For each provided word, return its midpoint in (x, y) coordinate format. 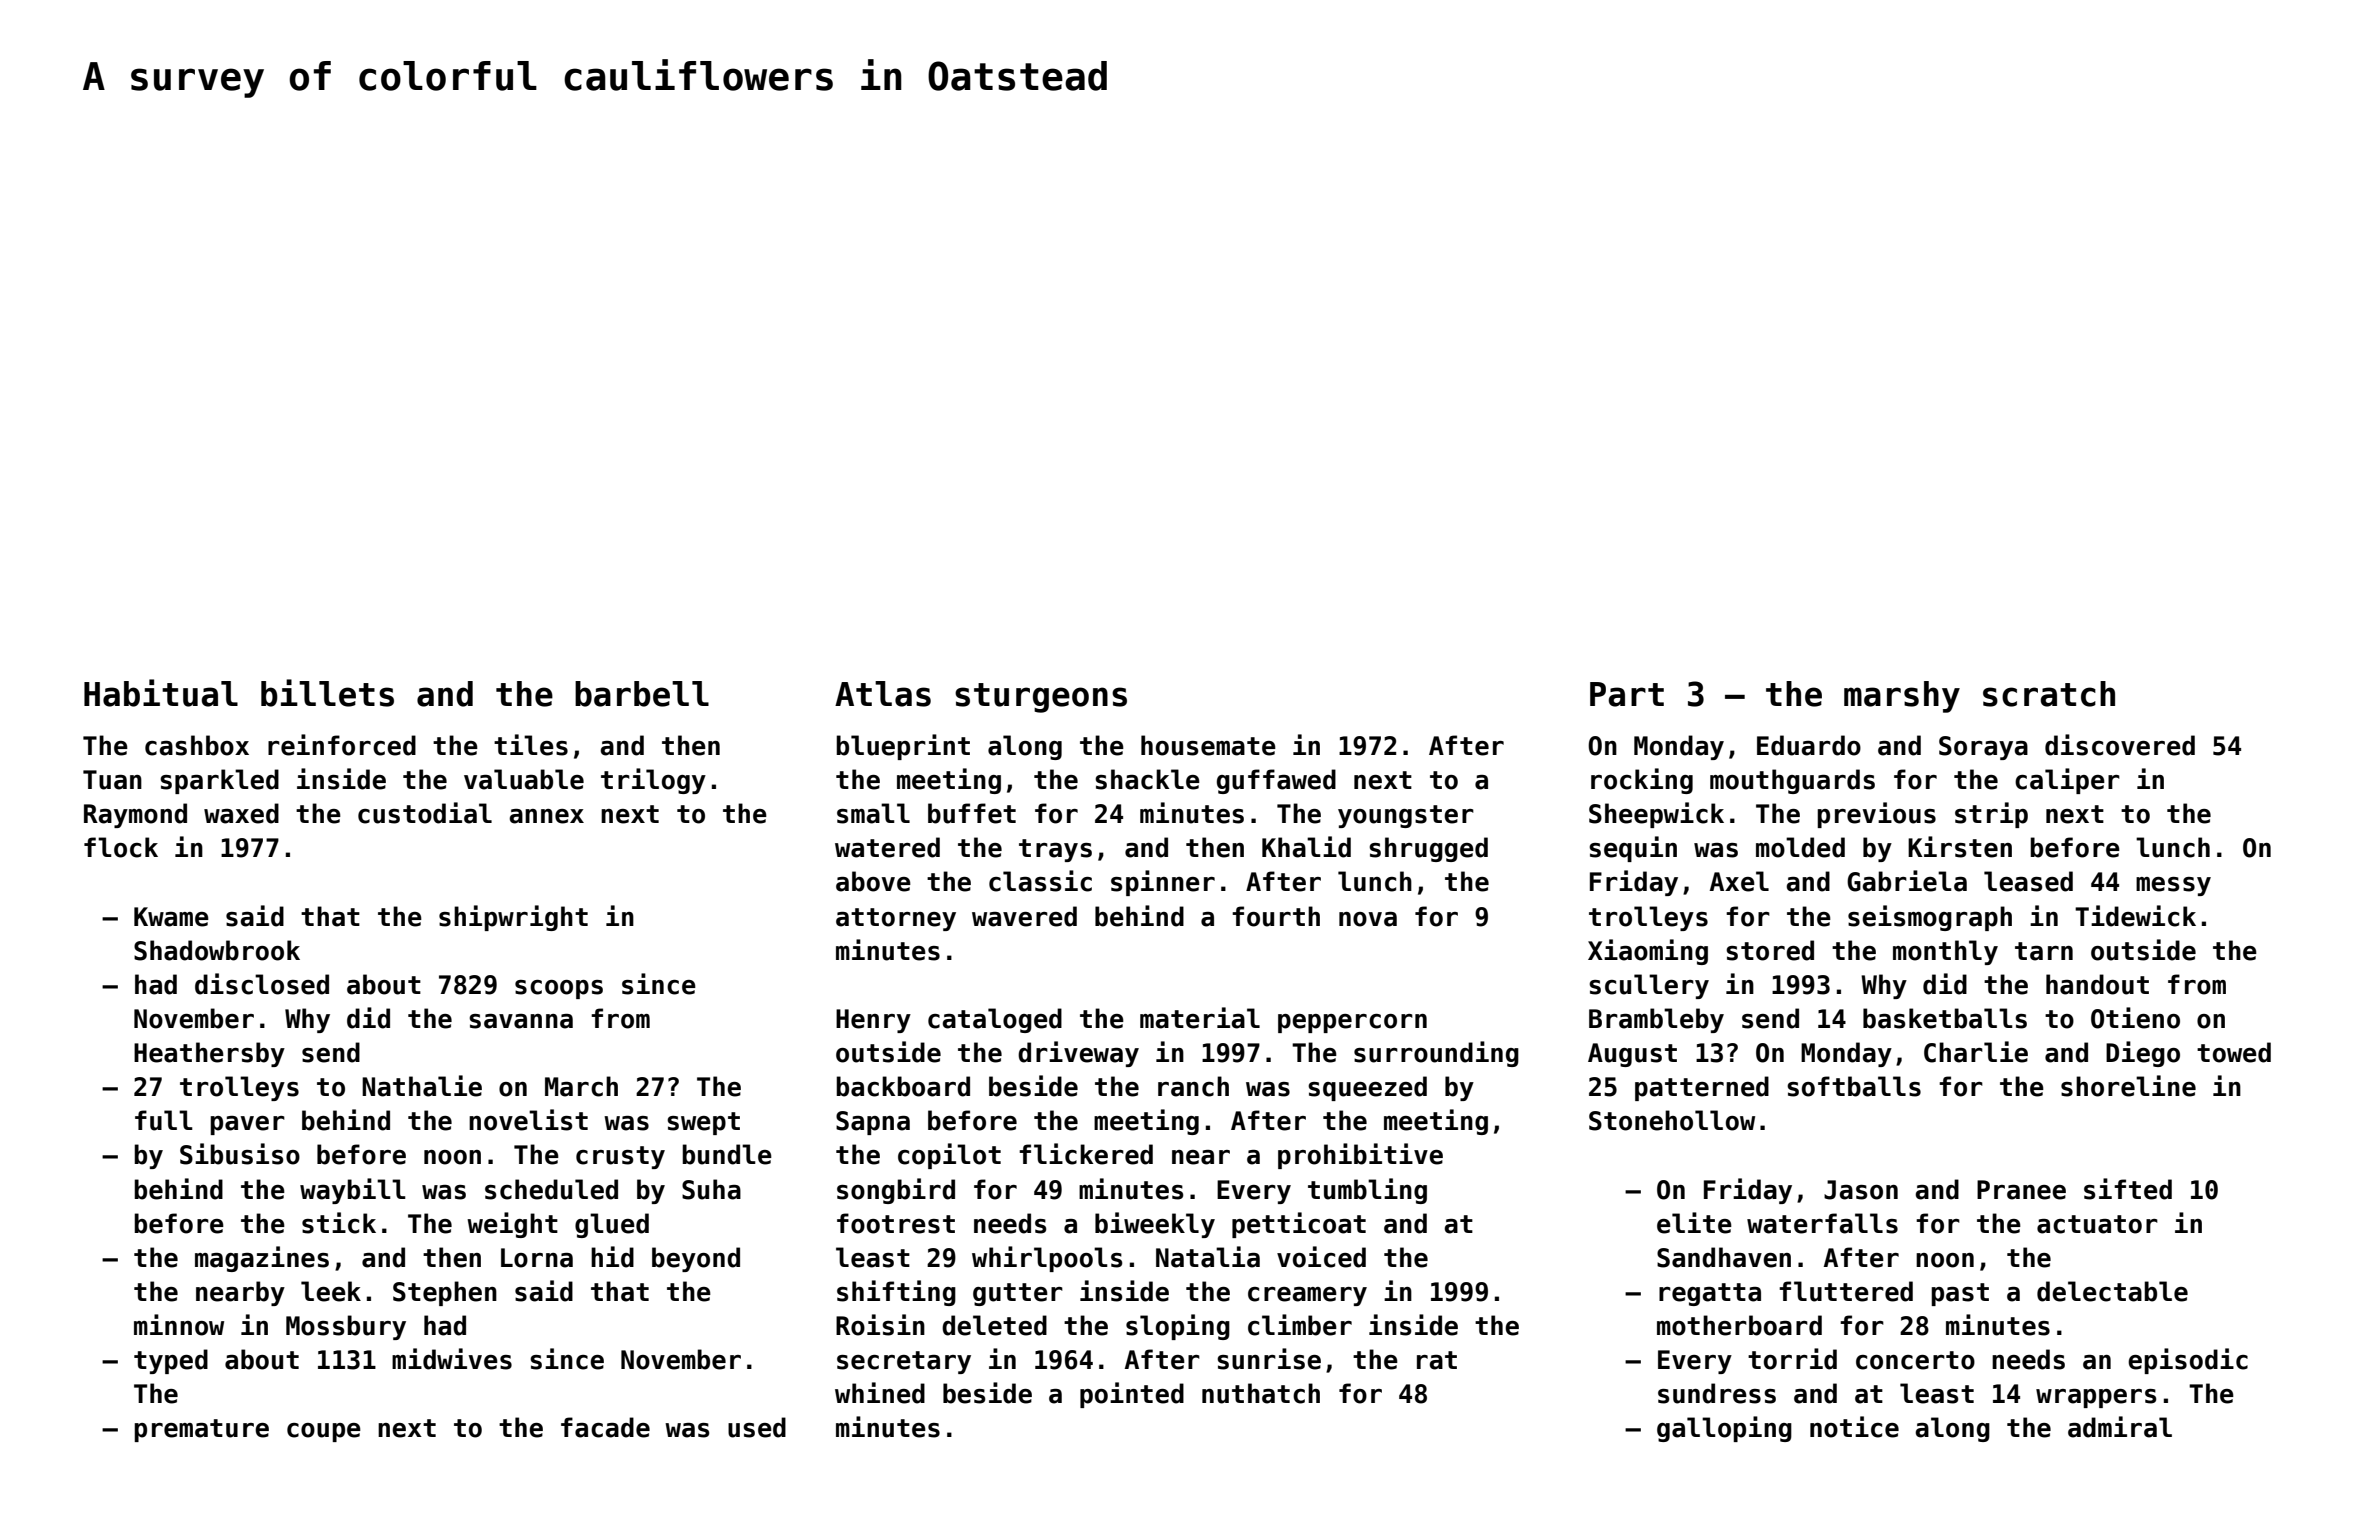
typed (171, 1361)
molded (1800, 847)
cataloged (995, 1020)
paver (247, 1125)
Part (1627, 694)
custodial (425, 813)
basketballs (1945, 1018)
